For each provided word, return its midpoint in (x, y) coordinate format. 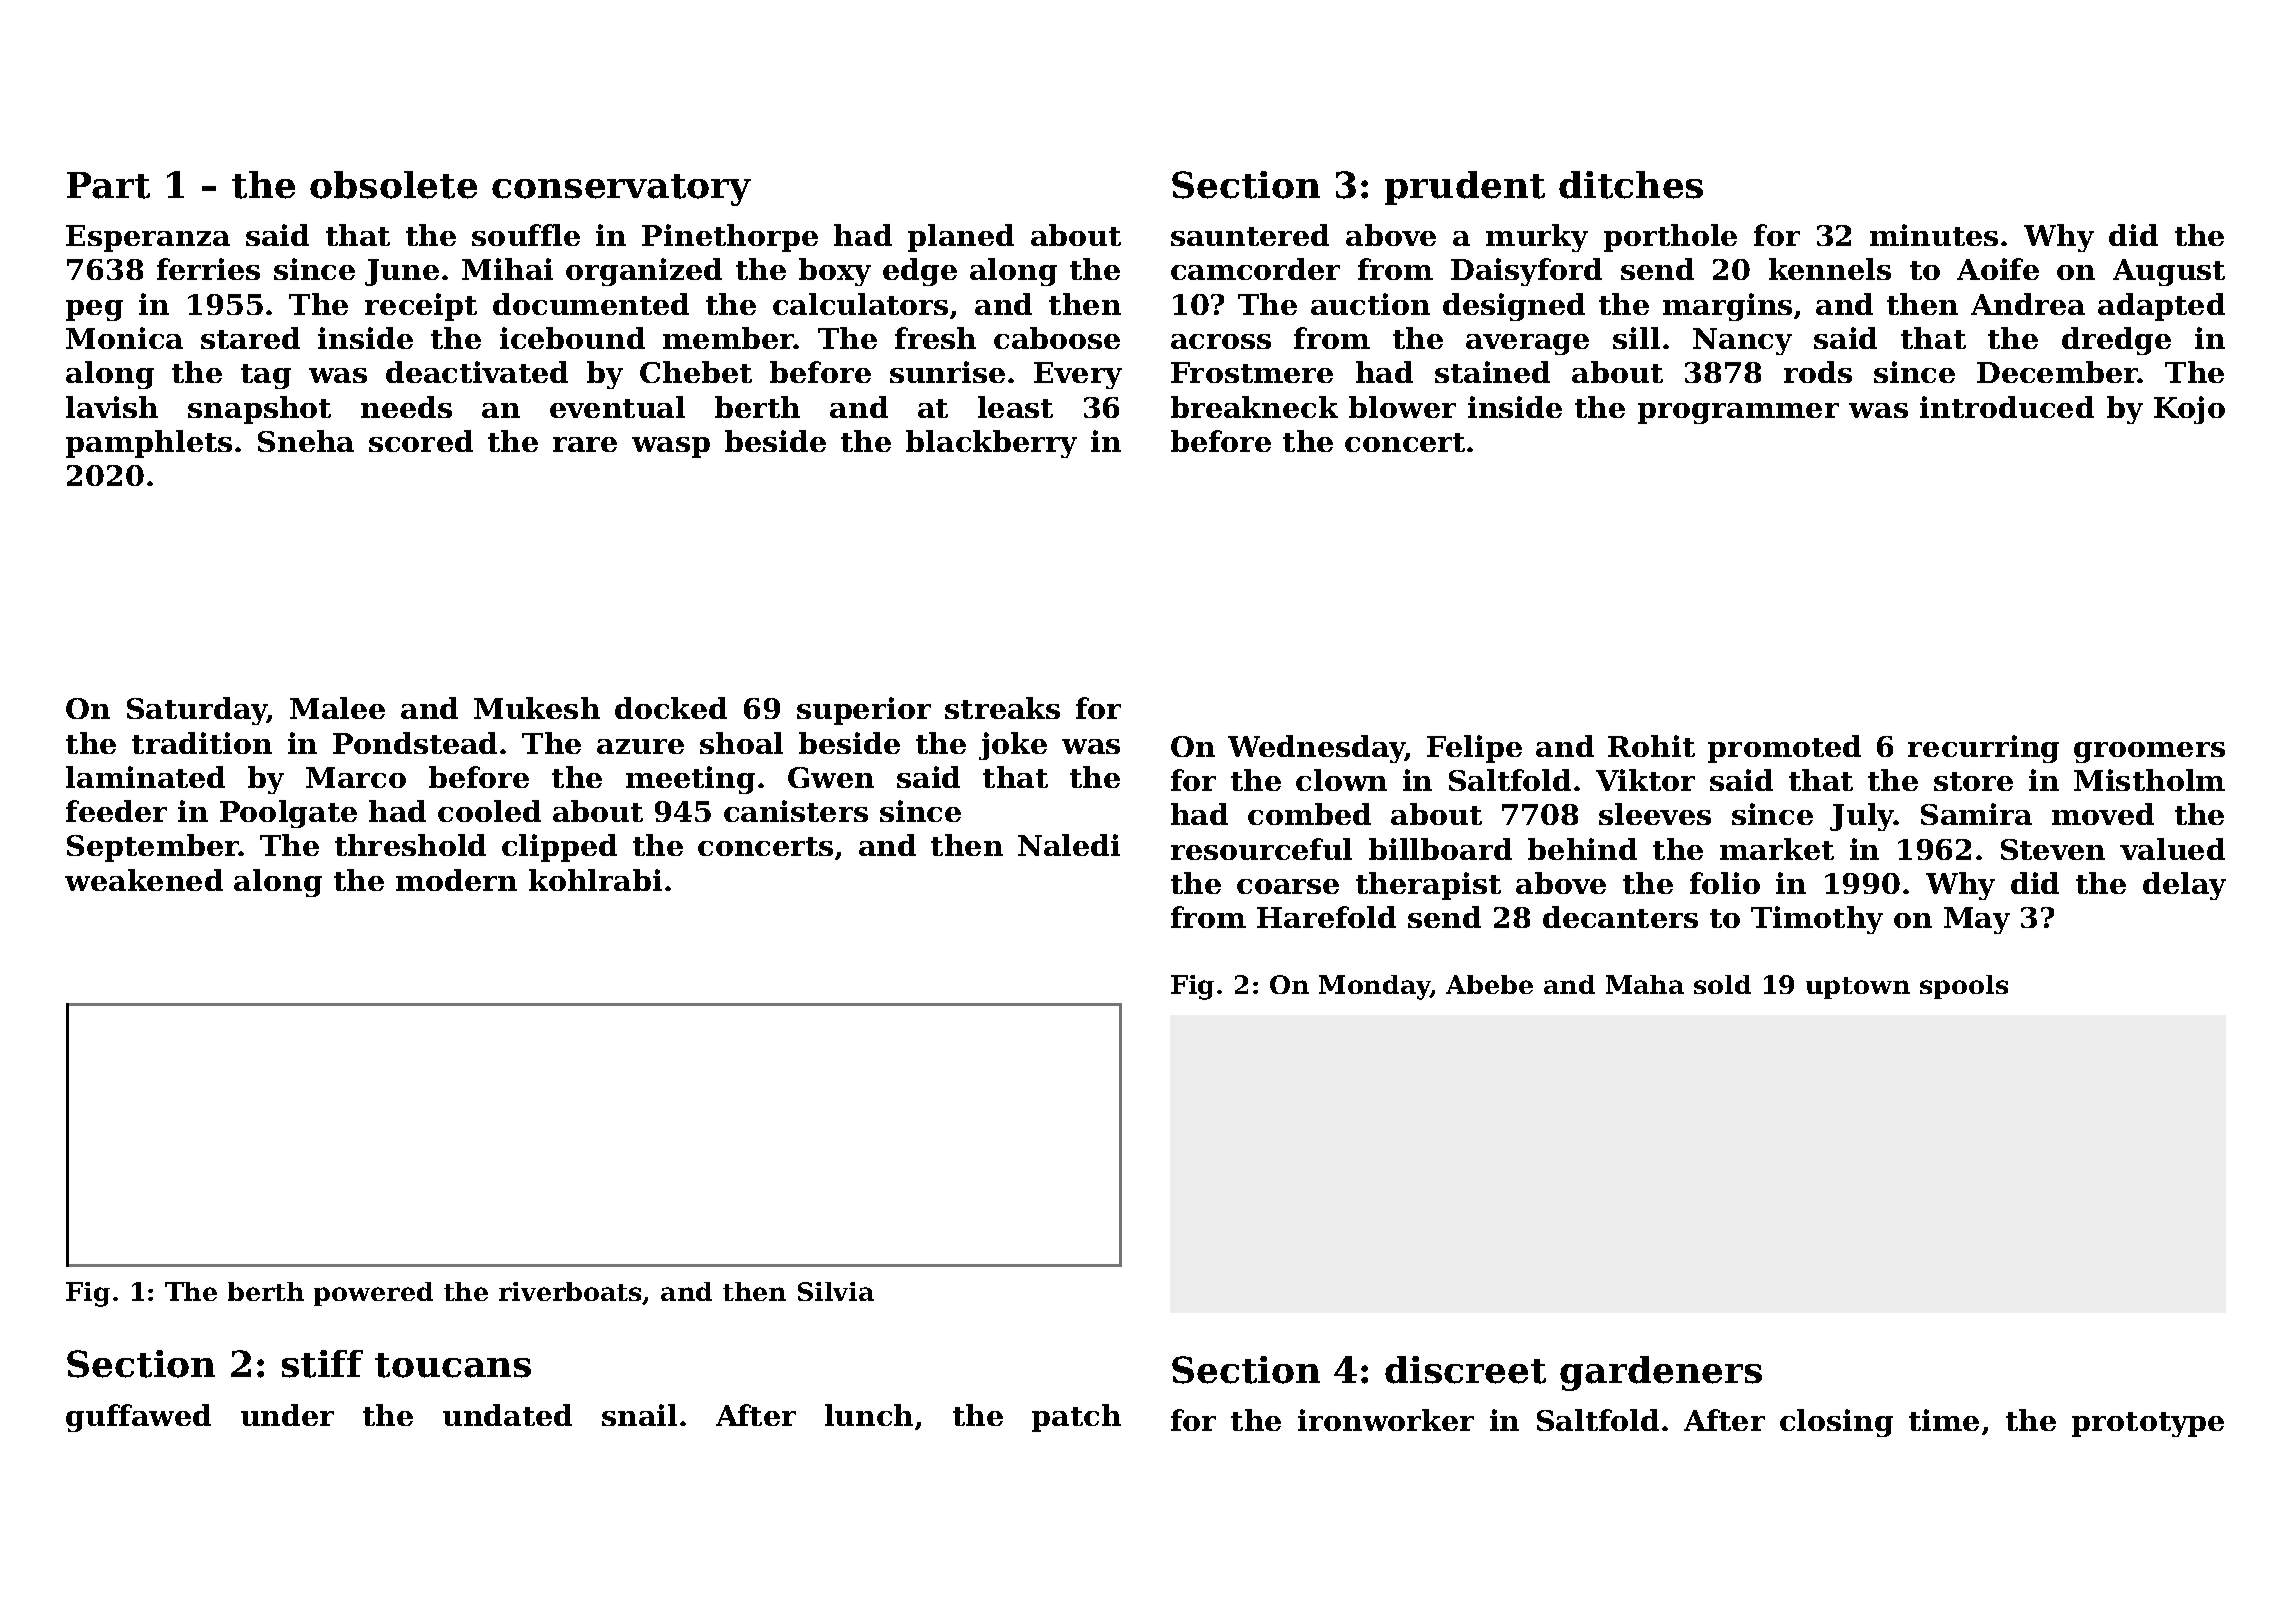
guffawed (138, 1418)
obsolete (393, 185)
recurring (1983, 749)
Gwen (831, 777)
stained (1492, 372)
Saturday (197, 711)
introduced (2007, 407)
